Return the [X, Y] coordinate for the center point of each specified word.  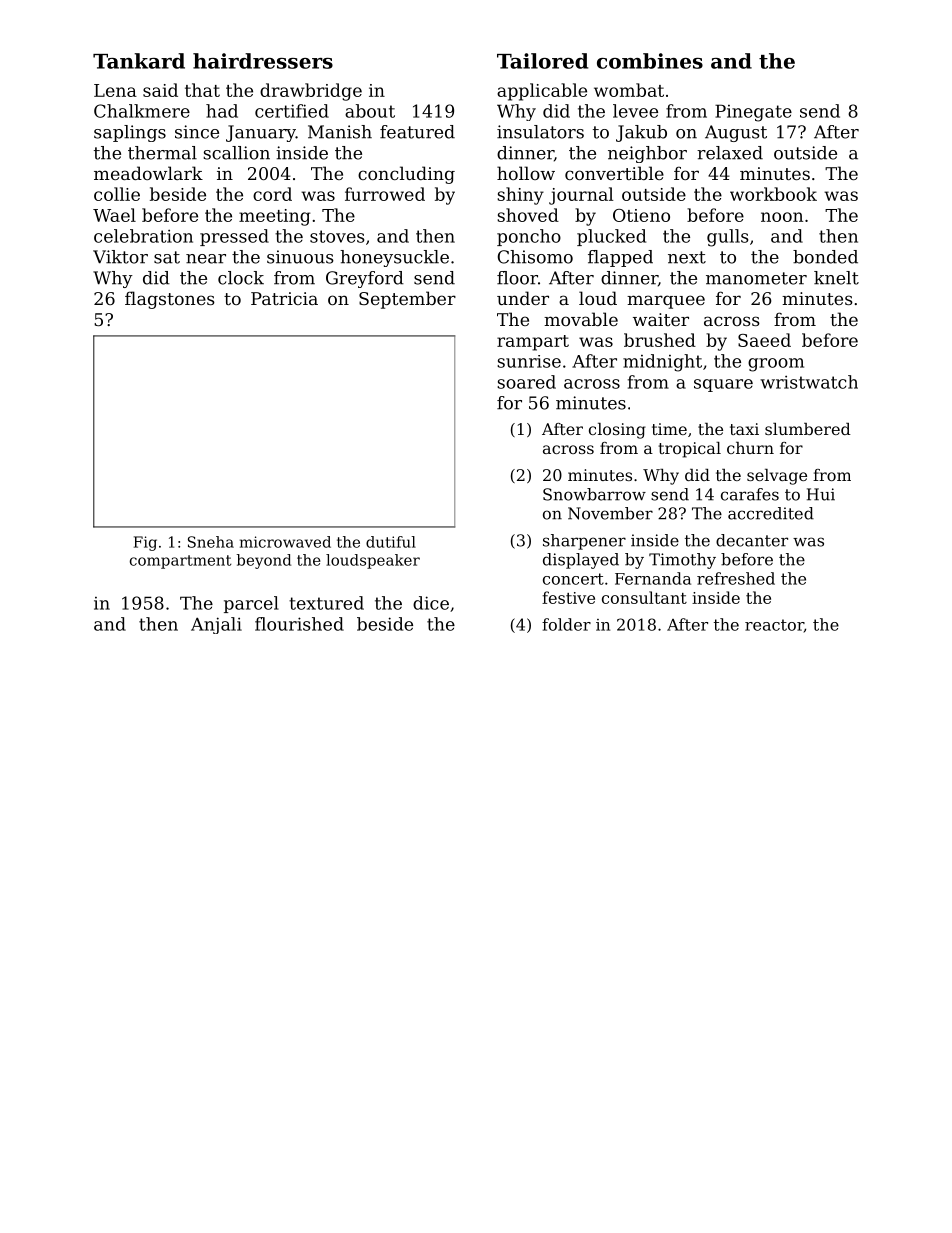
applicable [542, 92]
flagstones [170, 300]
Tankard [139, 61]
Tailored [542, 61]
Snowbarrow [594, 494]
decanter [752, 540]
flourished [299, 624]
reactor [774, 626]
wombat [629, 90]
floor [517, 278]
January [261, 133]
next [687, 257]
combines [650, 61]
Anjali [216, 625]
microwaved [285, 542]
